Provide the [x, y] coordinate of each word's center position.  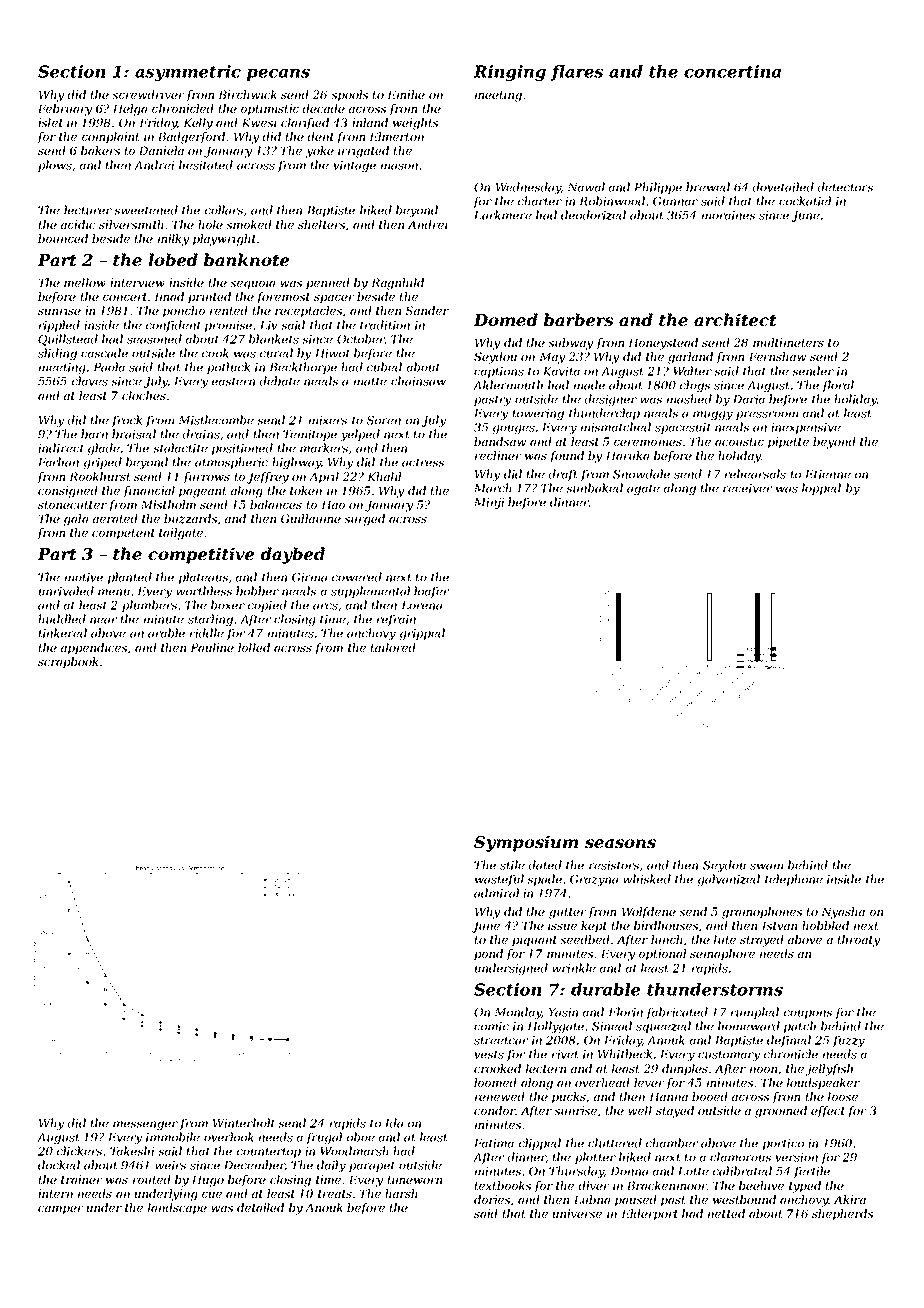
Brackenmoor [667, 1185]
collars [224, 210]
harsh [401, 1193]
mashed [689, 399]
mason [399, 166]
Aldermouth [508, 385]
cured [276, 353]
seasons [620, 843]
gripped [422, 634]
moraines [728, 215]
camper [60, 1210]
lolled [254, 647]
